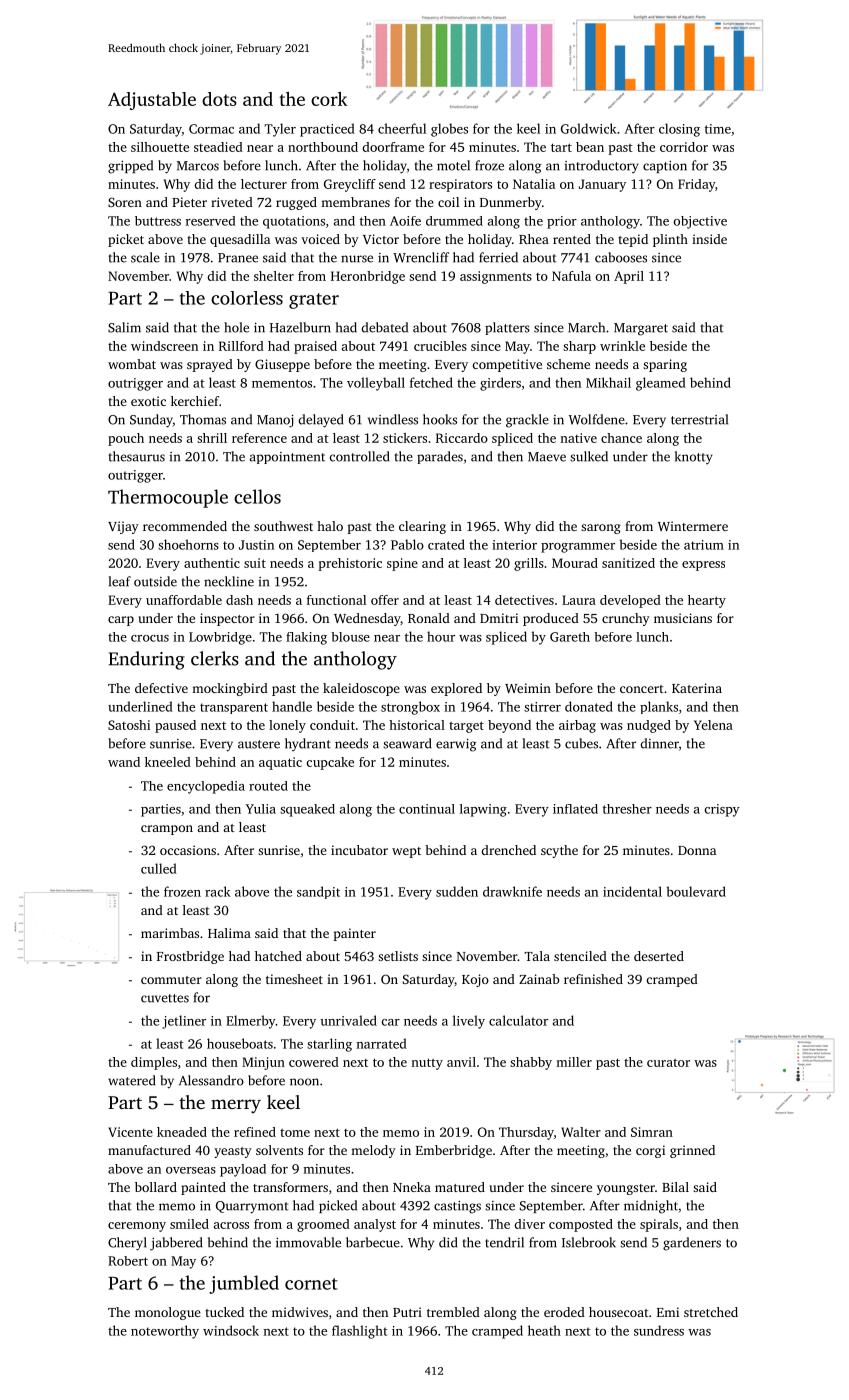  Describe the element at coordinates (589, 128) in the document. I see `Goldwick` at that location.
